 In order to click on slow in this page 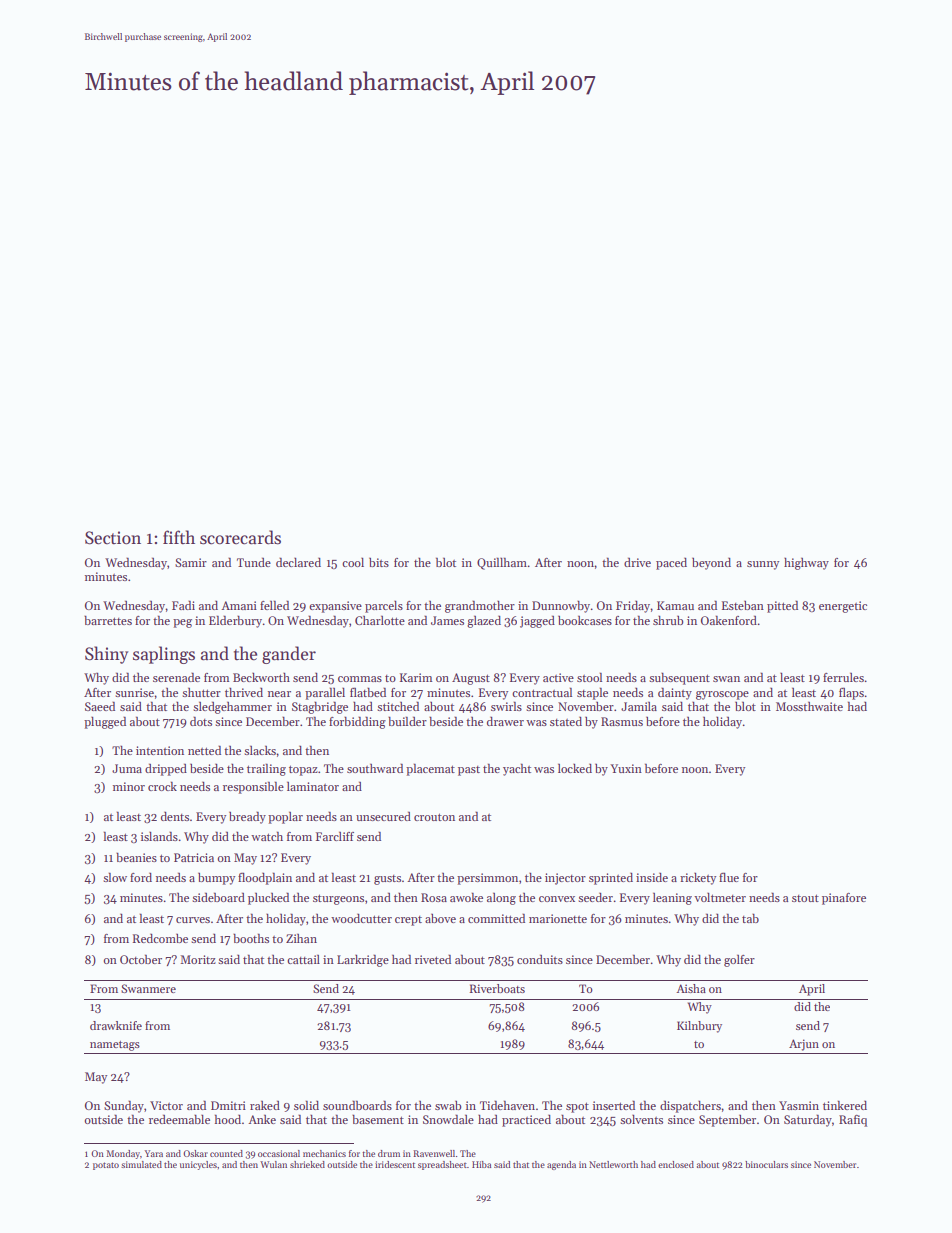, I will do `click(115, 877)`.
